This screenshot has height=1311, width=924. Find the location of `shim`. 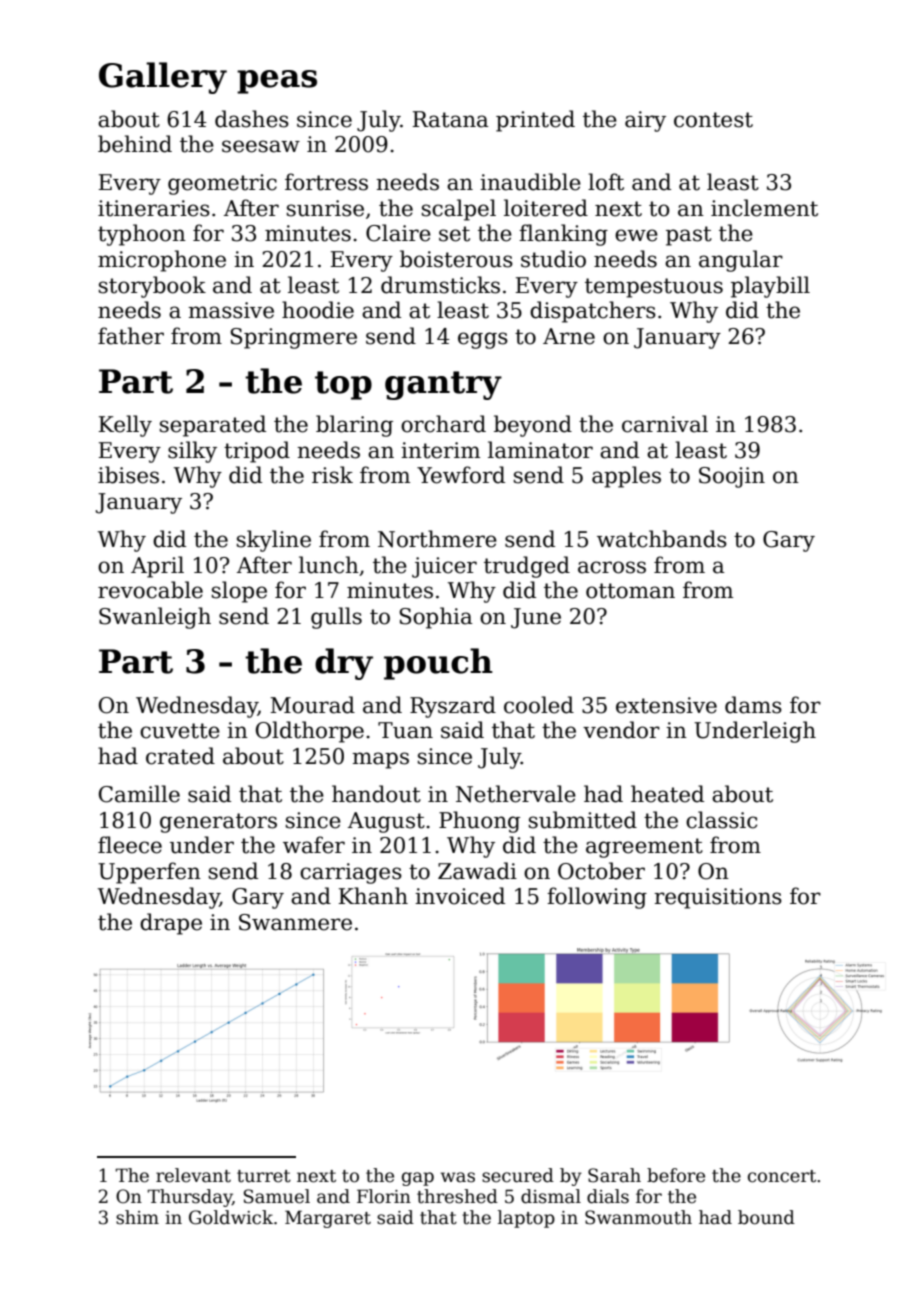

shim is located at coordinates (137, 1217).
